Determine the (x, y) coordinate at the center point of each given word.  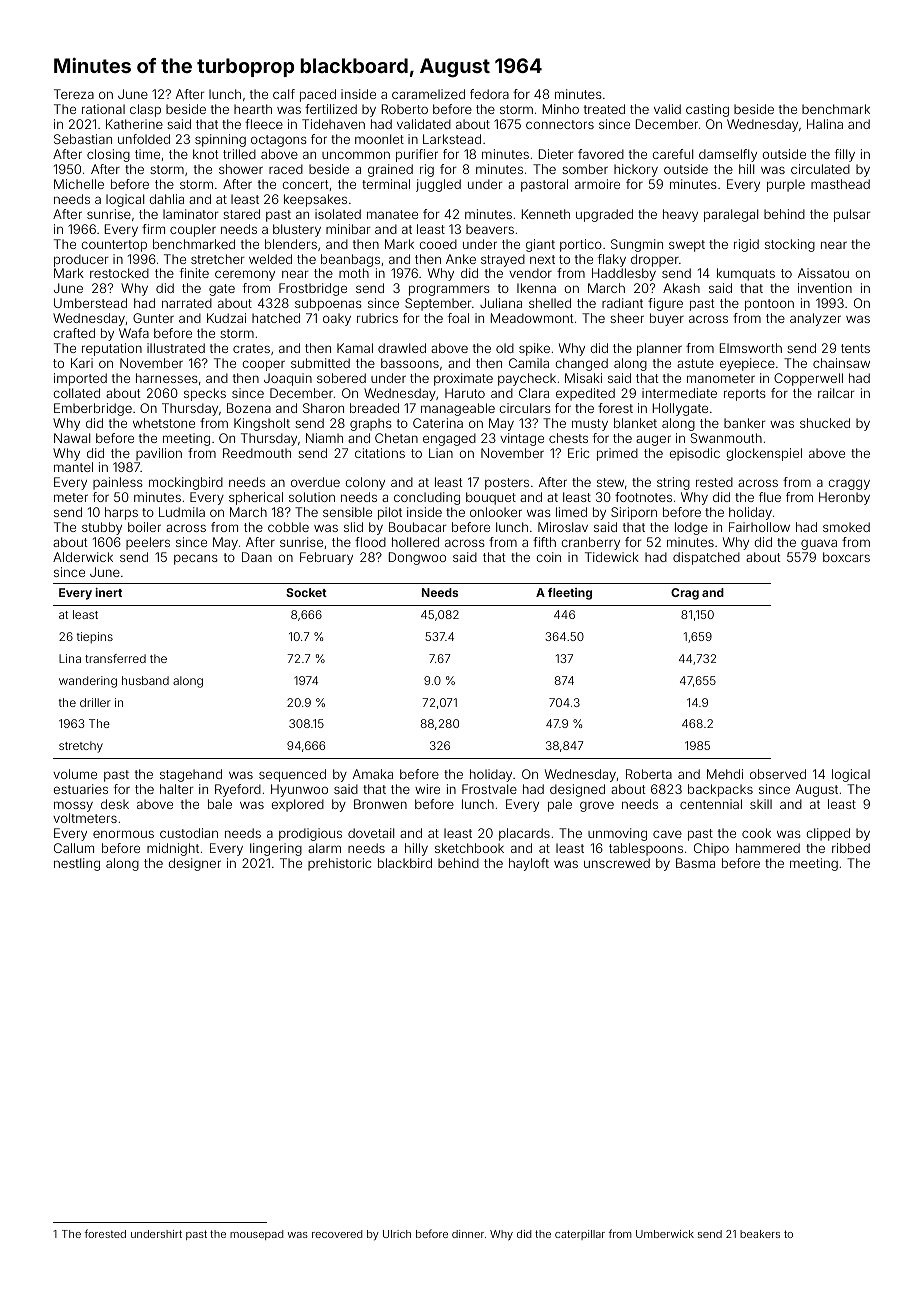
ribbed (851, 848)
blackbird (405, 863)
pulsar (852, 215)
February (326, 558)
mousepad (257, 1235)
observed (778, 774)
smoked (846, 527)
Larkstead (452, 139)
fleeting (570, 594)
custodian (189, 833)
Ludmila (182, 512)
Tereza (74, 94)
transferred (115, 658)
